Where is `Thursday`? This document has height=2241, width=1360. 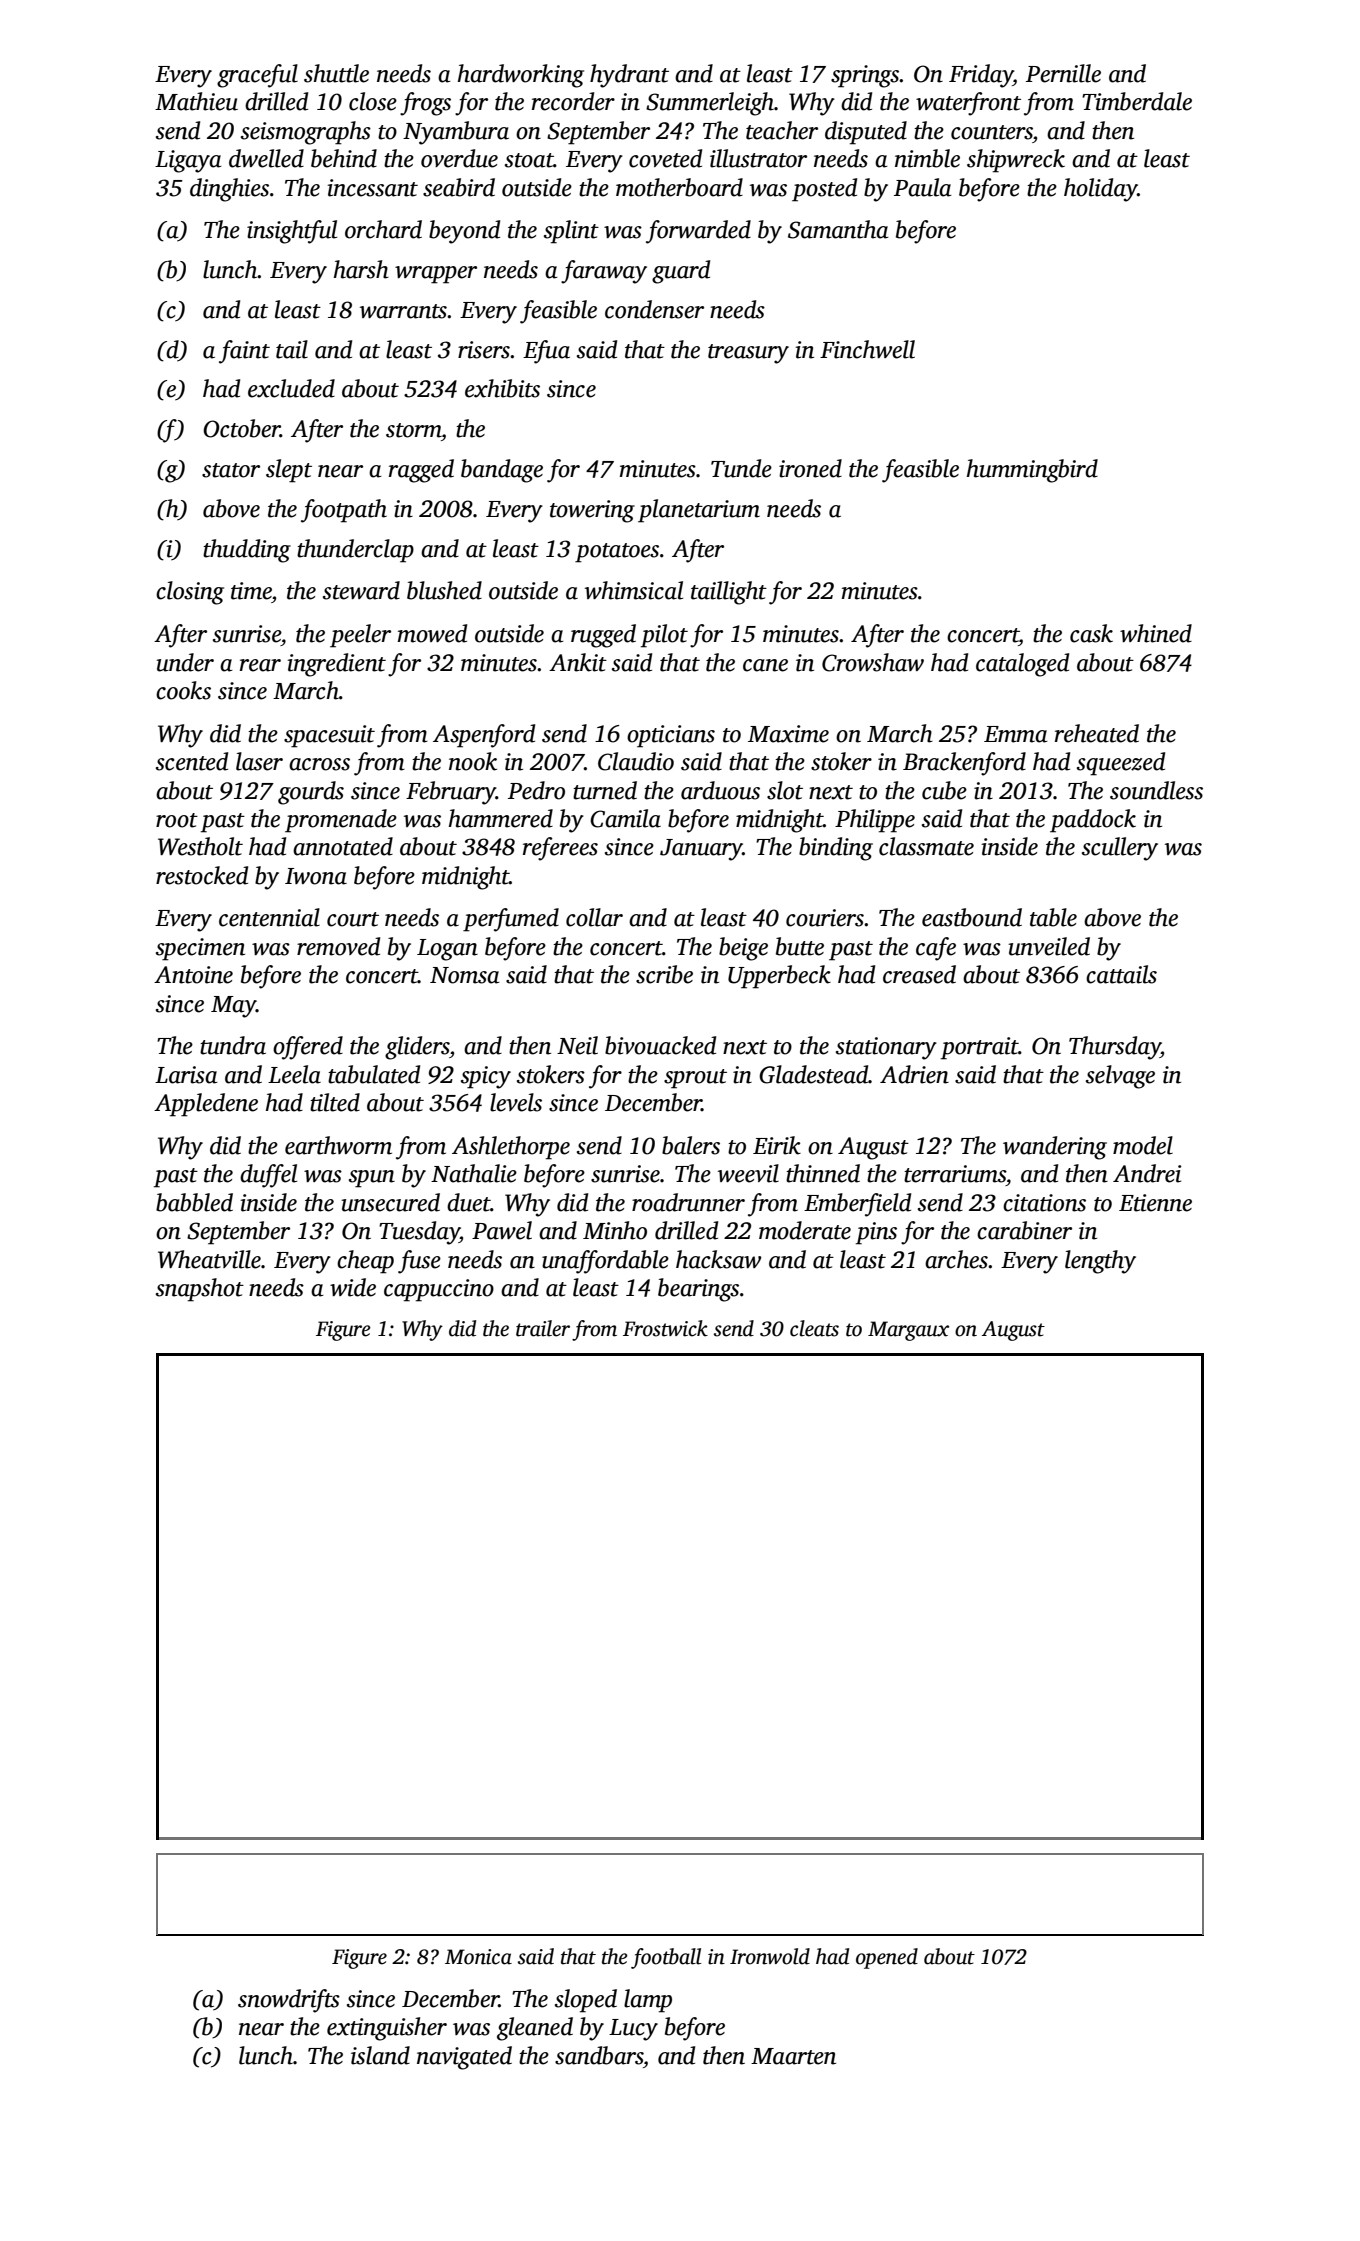 Thursday is located at coordinates (1115, 1048).
